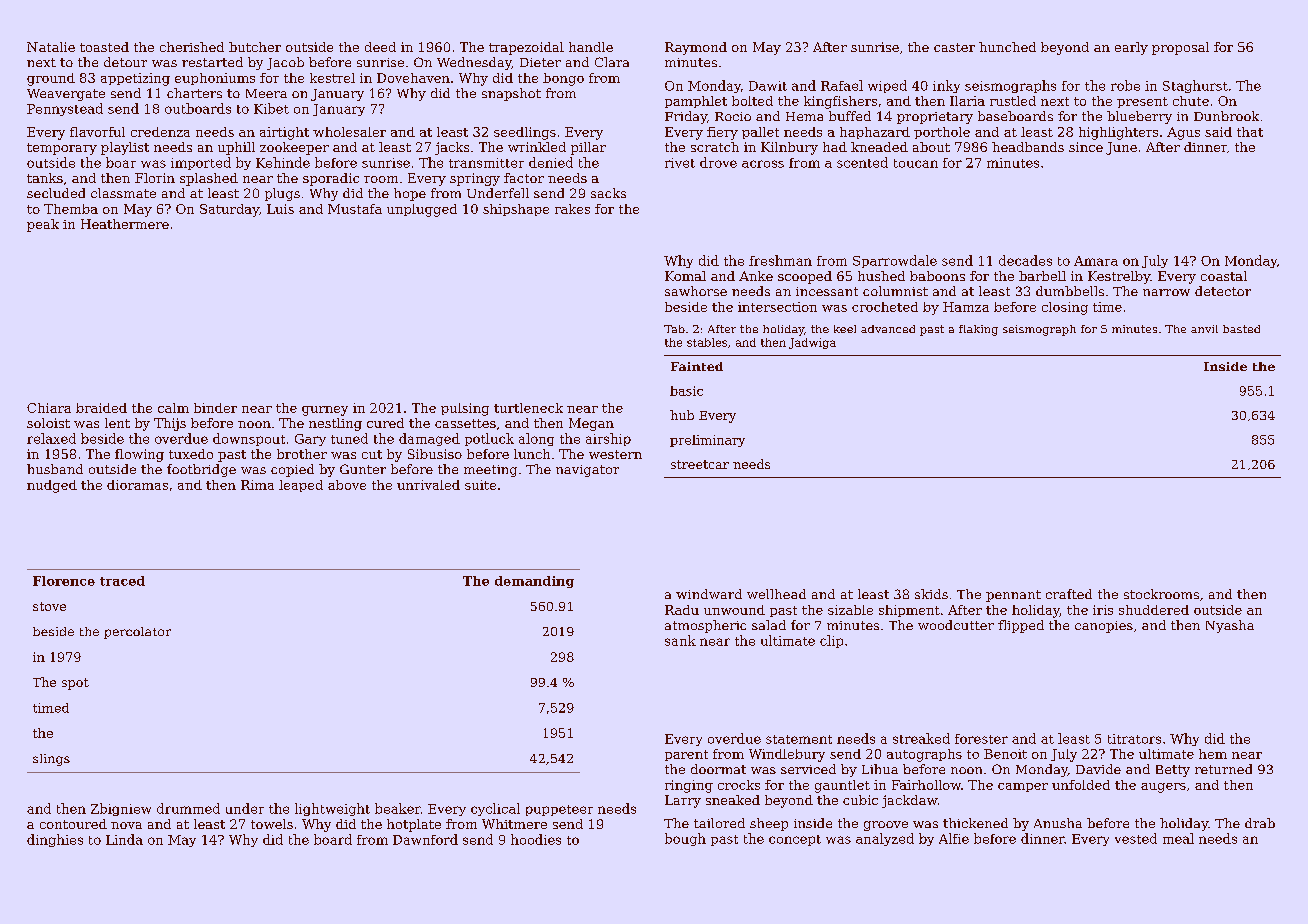 The image size is (1308, 924). Describe the element at coordinates (696, 48) in the page. I see `Raymond` at that location.
